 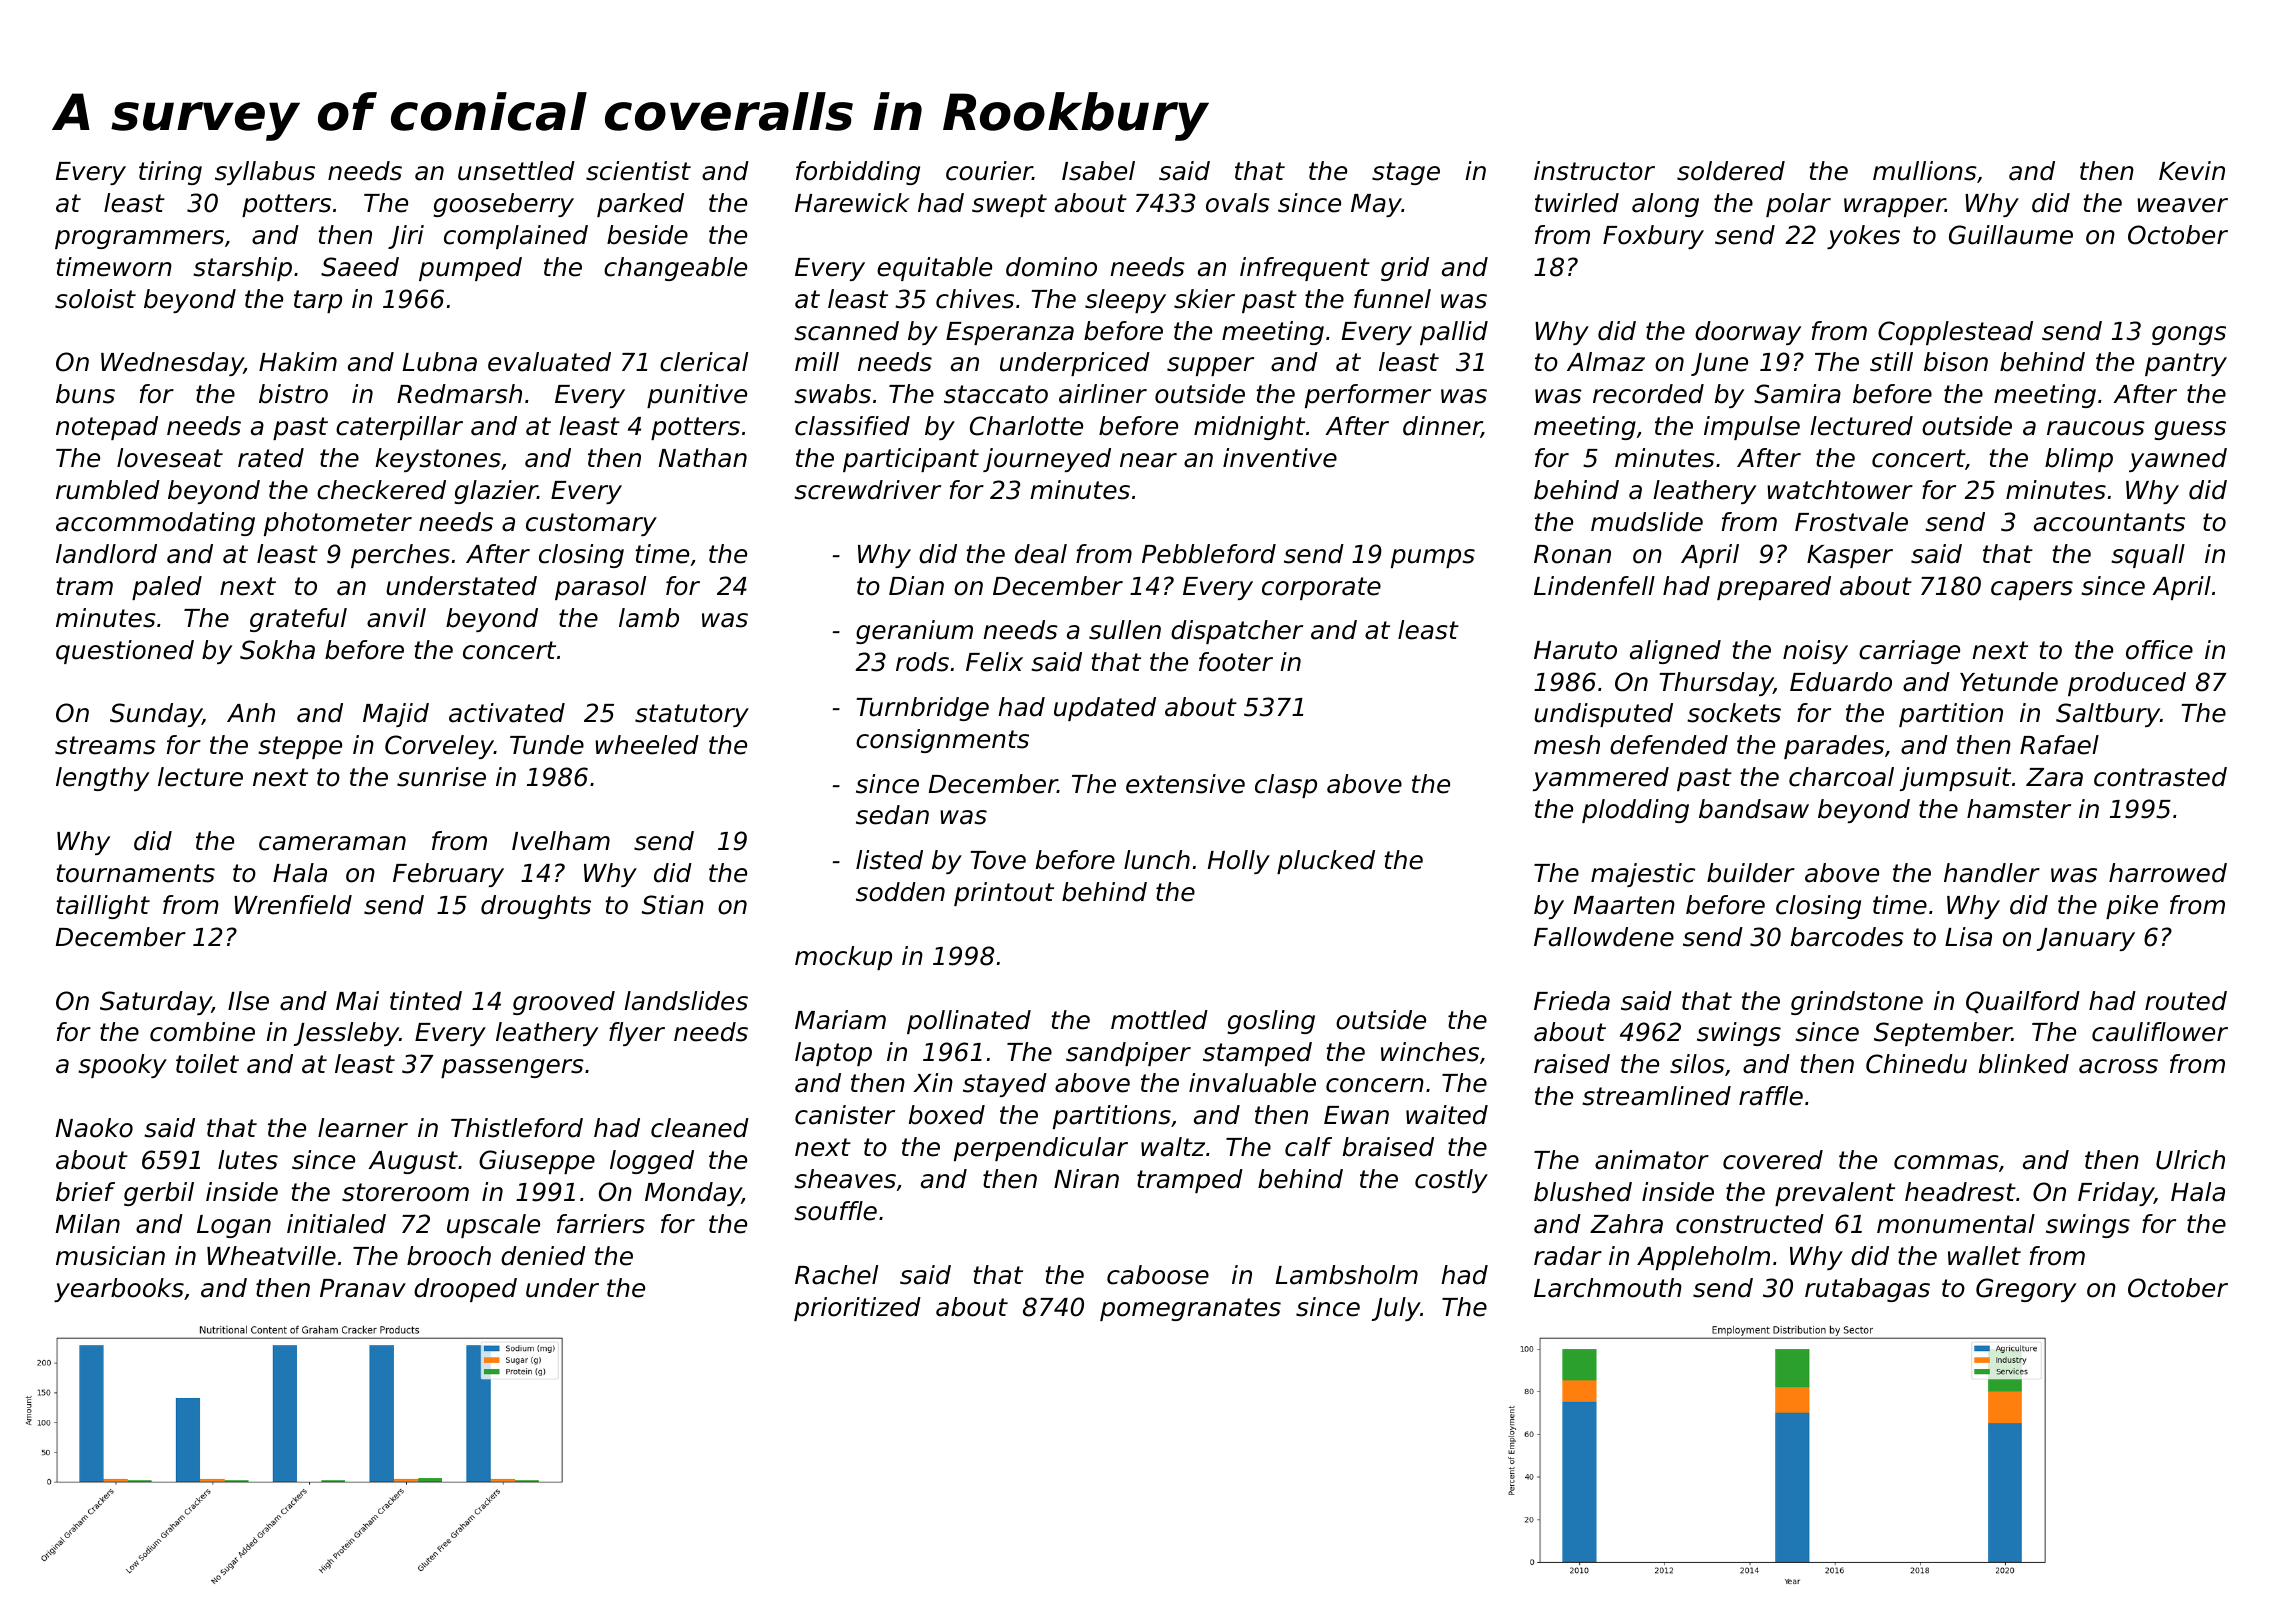 What do you see at coordinates (2192, 171) in the document?
I see `Kevin` at bounding box center [2192, 171].
